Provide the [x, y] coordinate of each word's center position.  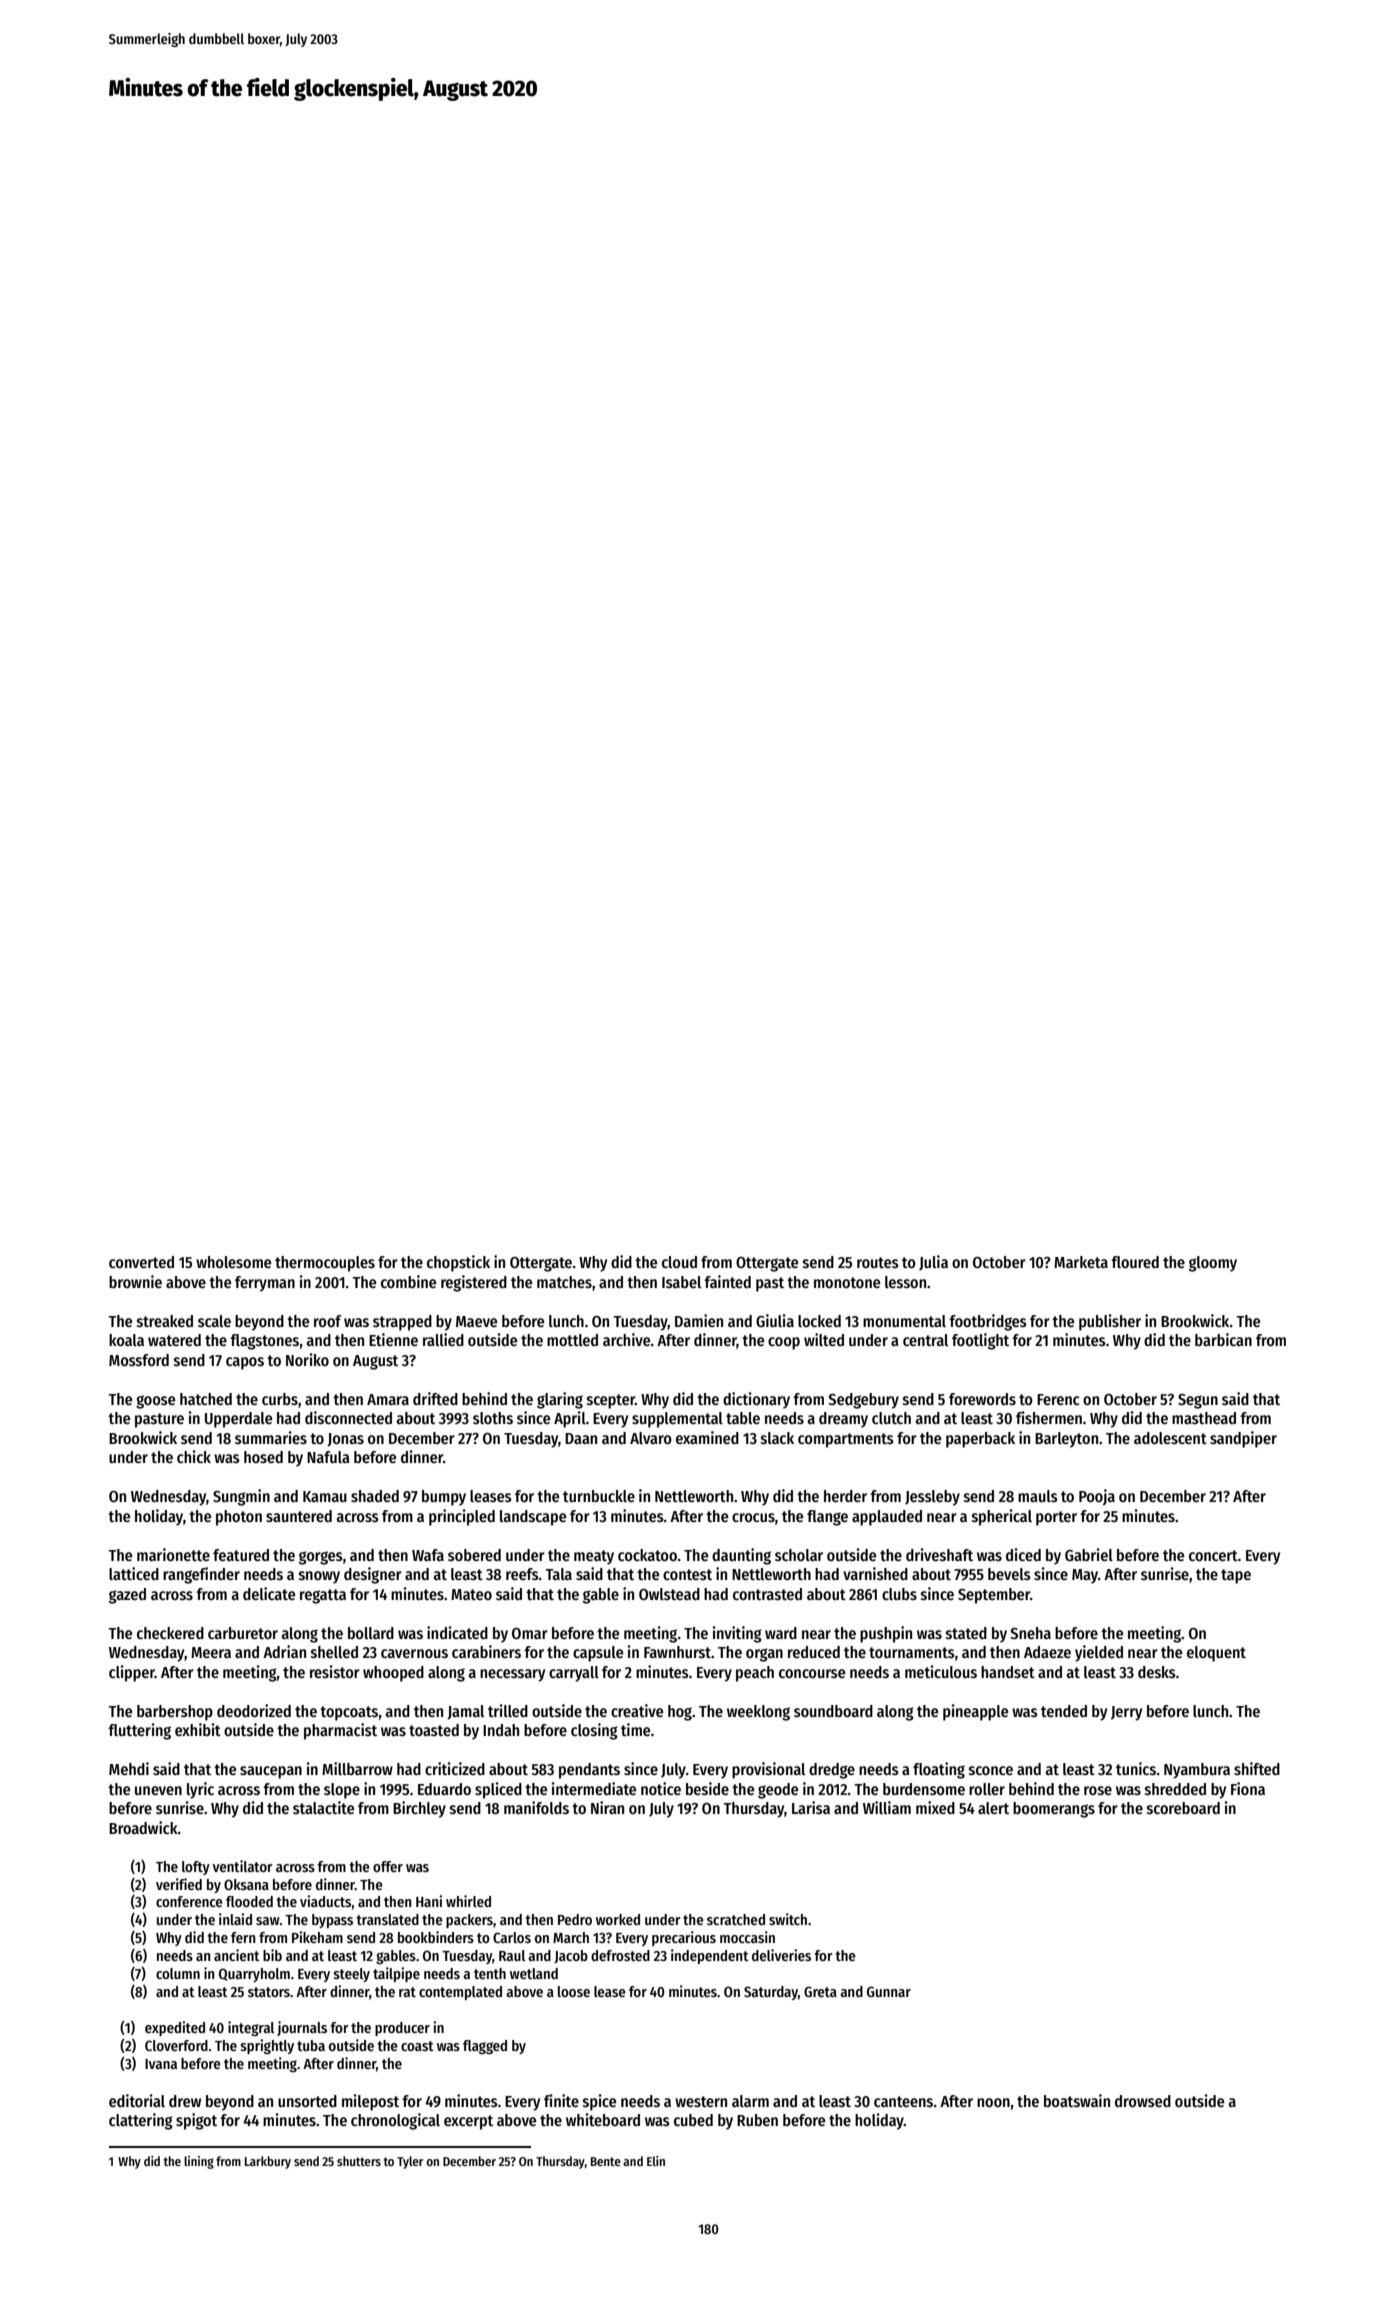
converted [141, 1262]
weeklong [758, 1713]
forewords [982, 1399]
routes [878, 1262]
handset [1008, 1672]
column [178, 1973]
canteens [903, 2102]
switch [788, 1919]
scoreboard [1183, 1808]
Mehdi [129, 1768]
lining [199, 2162]
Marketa [1081, 1262]
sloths [493, 1418]
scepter [611, 1401]
